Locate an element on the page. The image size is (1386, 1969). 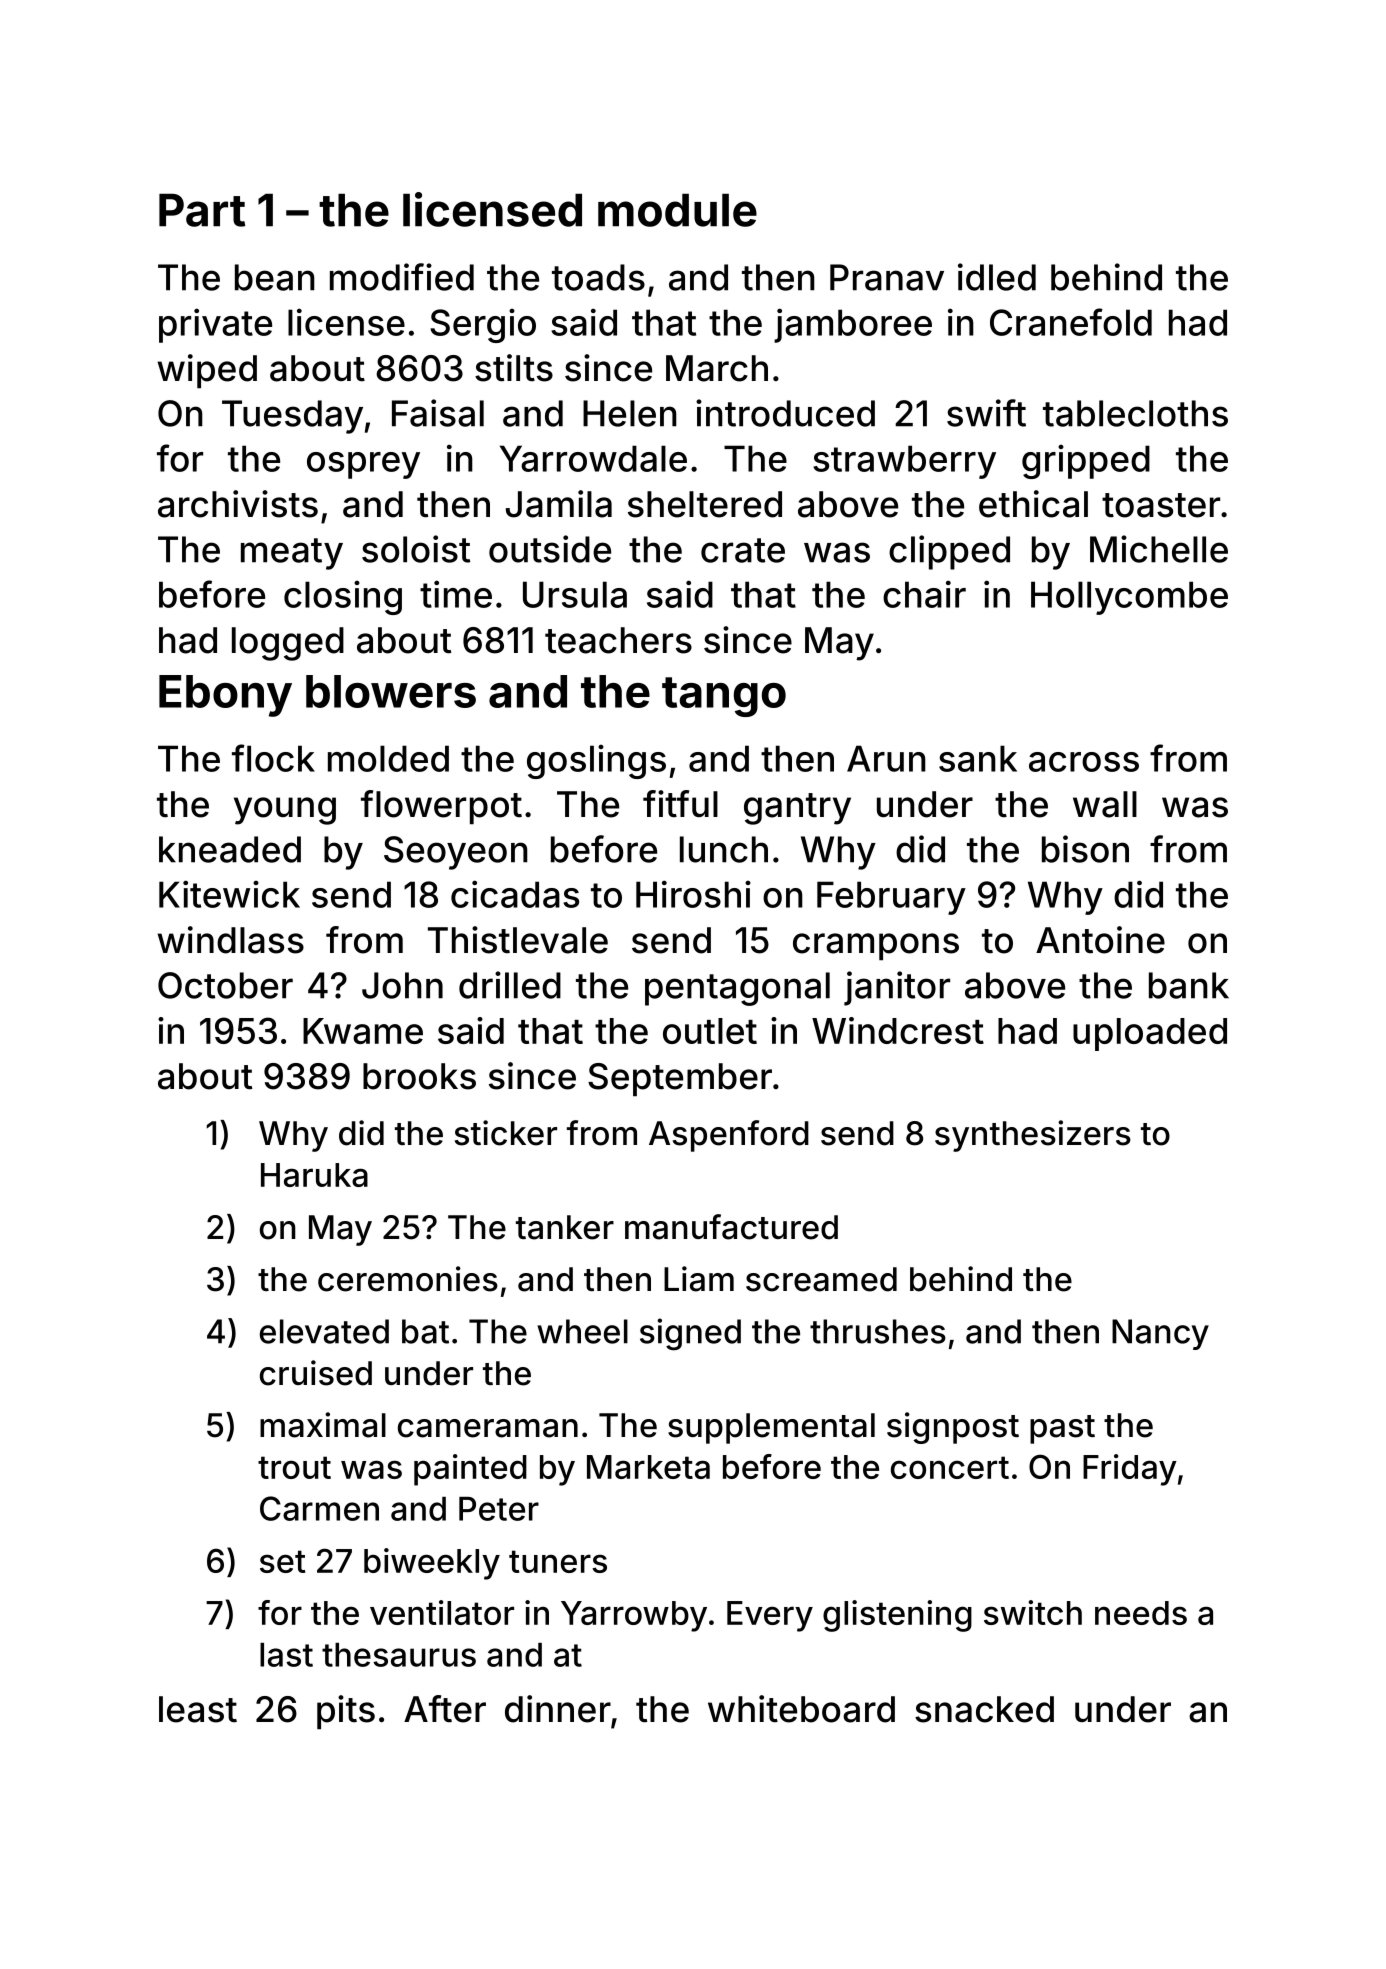
module is located at coordinates (677, 210).
